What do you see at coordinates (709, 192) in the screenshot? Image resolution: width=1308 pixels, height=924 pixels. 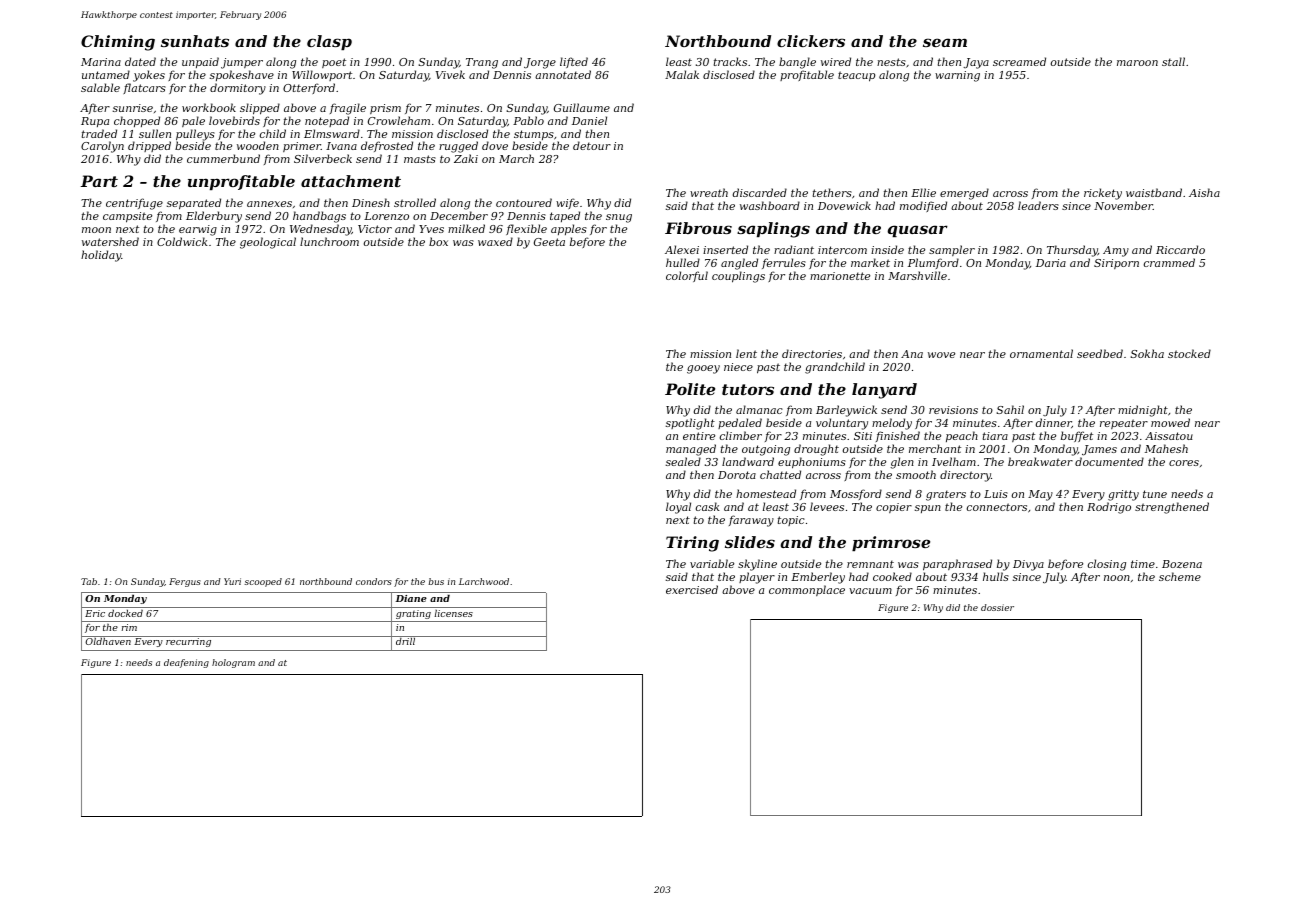 I see `wreath` at bounding box center [709, 192].
